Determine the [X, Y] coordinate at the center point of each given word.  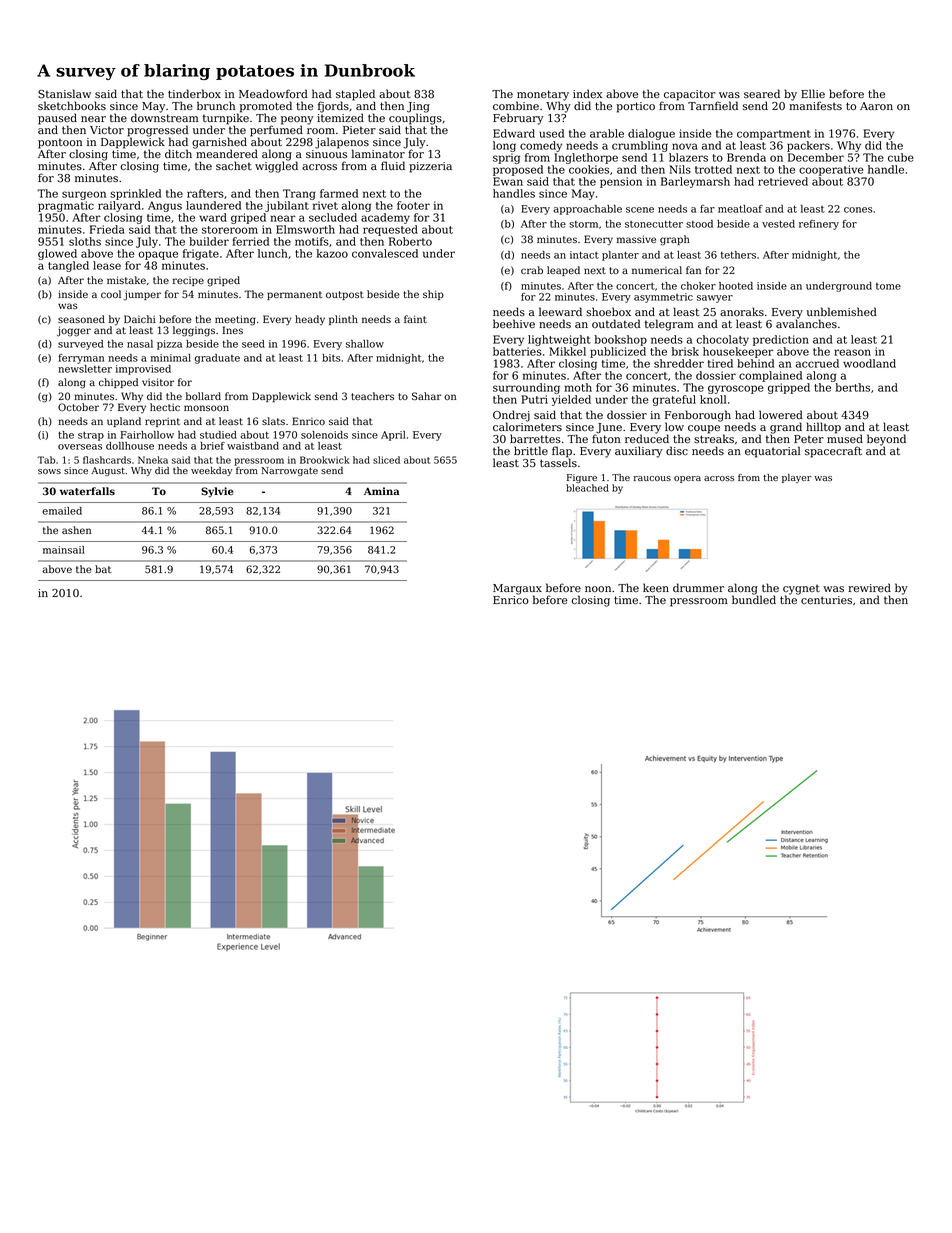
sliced [386, 460]
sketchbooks [72, 105]
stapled [355, 95]
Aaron [876, 106]
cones [858, 210]
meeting [235, 320]
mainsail [64, 550]
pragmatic [66, 206]
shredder [679, 363]
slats [273, 421]
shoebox [608, 311]
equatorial [772, 452]
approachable [588, 210]
